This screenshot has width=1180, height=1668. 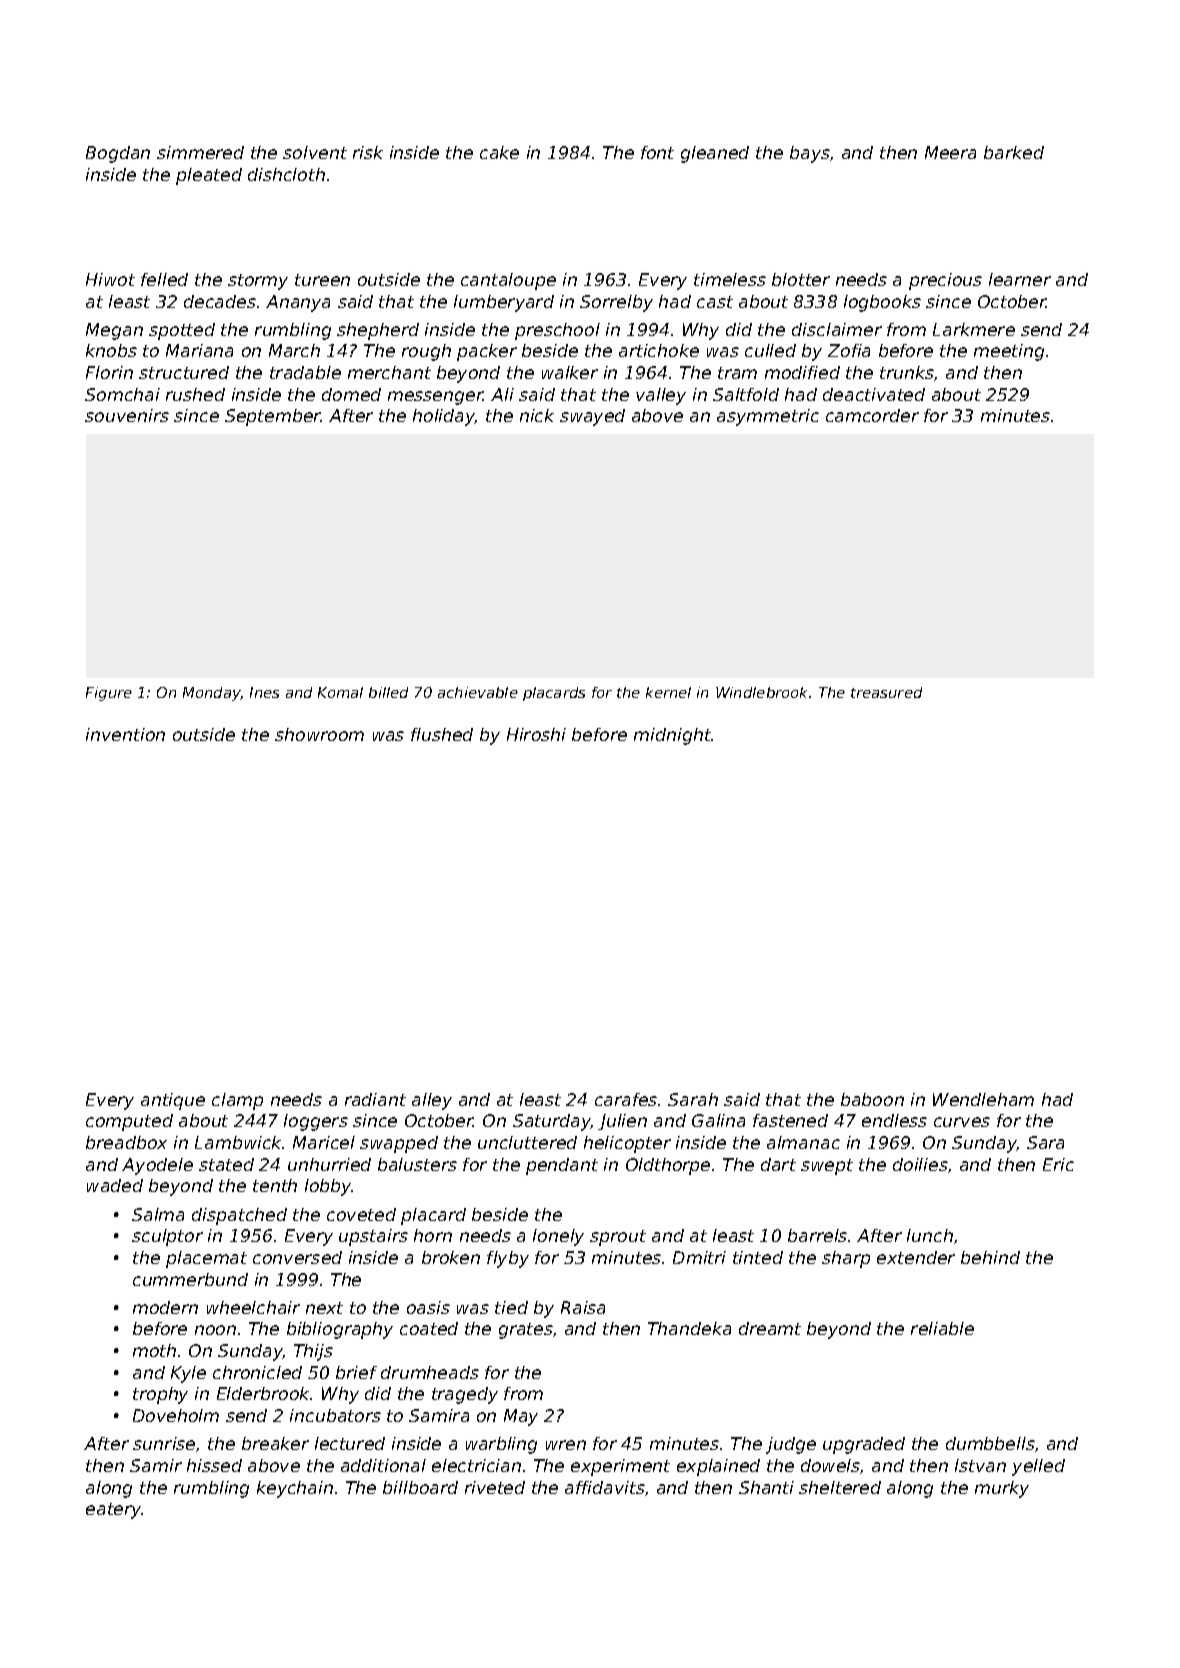 What do you see at coordinates (1009, 352) in the screenshot?
I see `meeting` at bounding box center [1009, 352].
